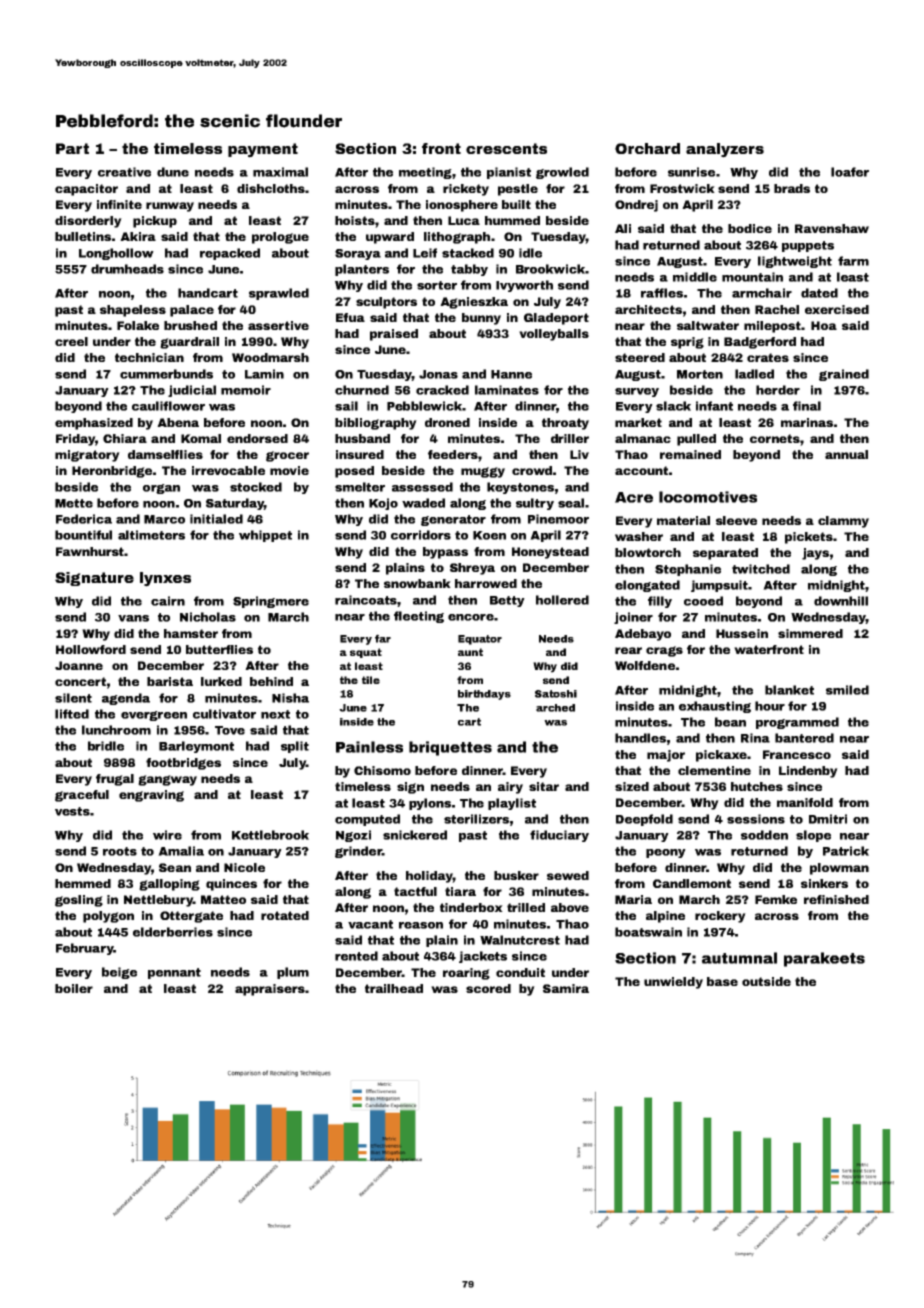 The width and height of the document is (924, 1308). Describe the element at coordinates (425, 173) in the document. I see `meeting` at that location.
